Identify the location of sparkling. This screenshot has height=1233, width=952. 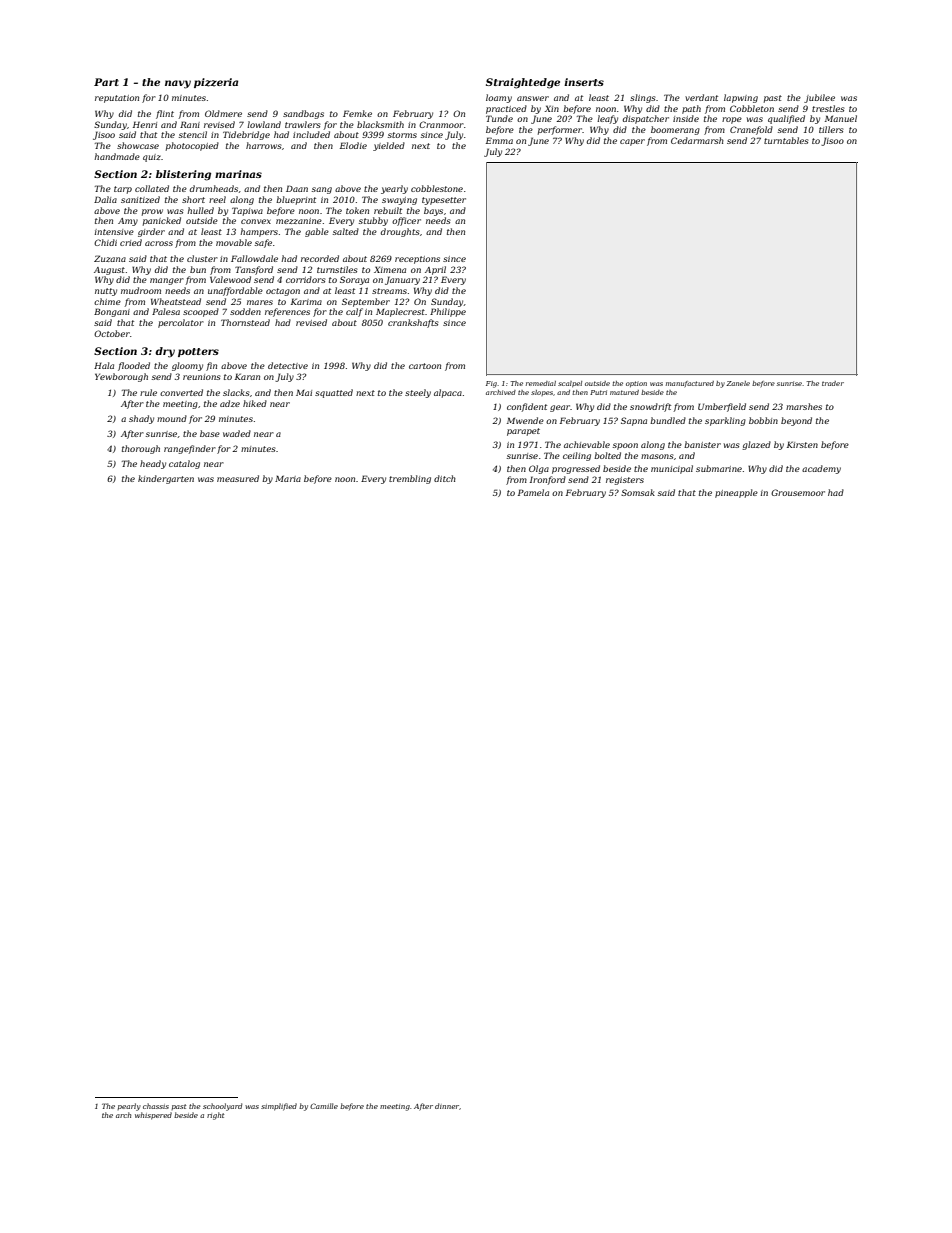
(725, 421).
